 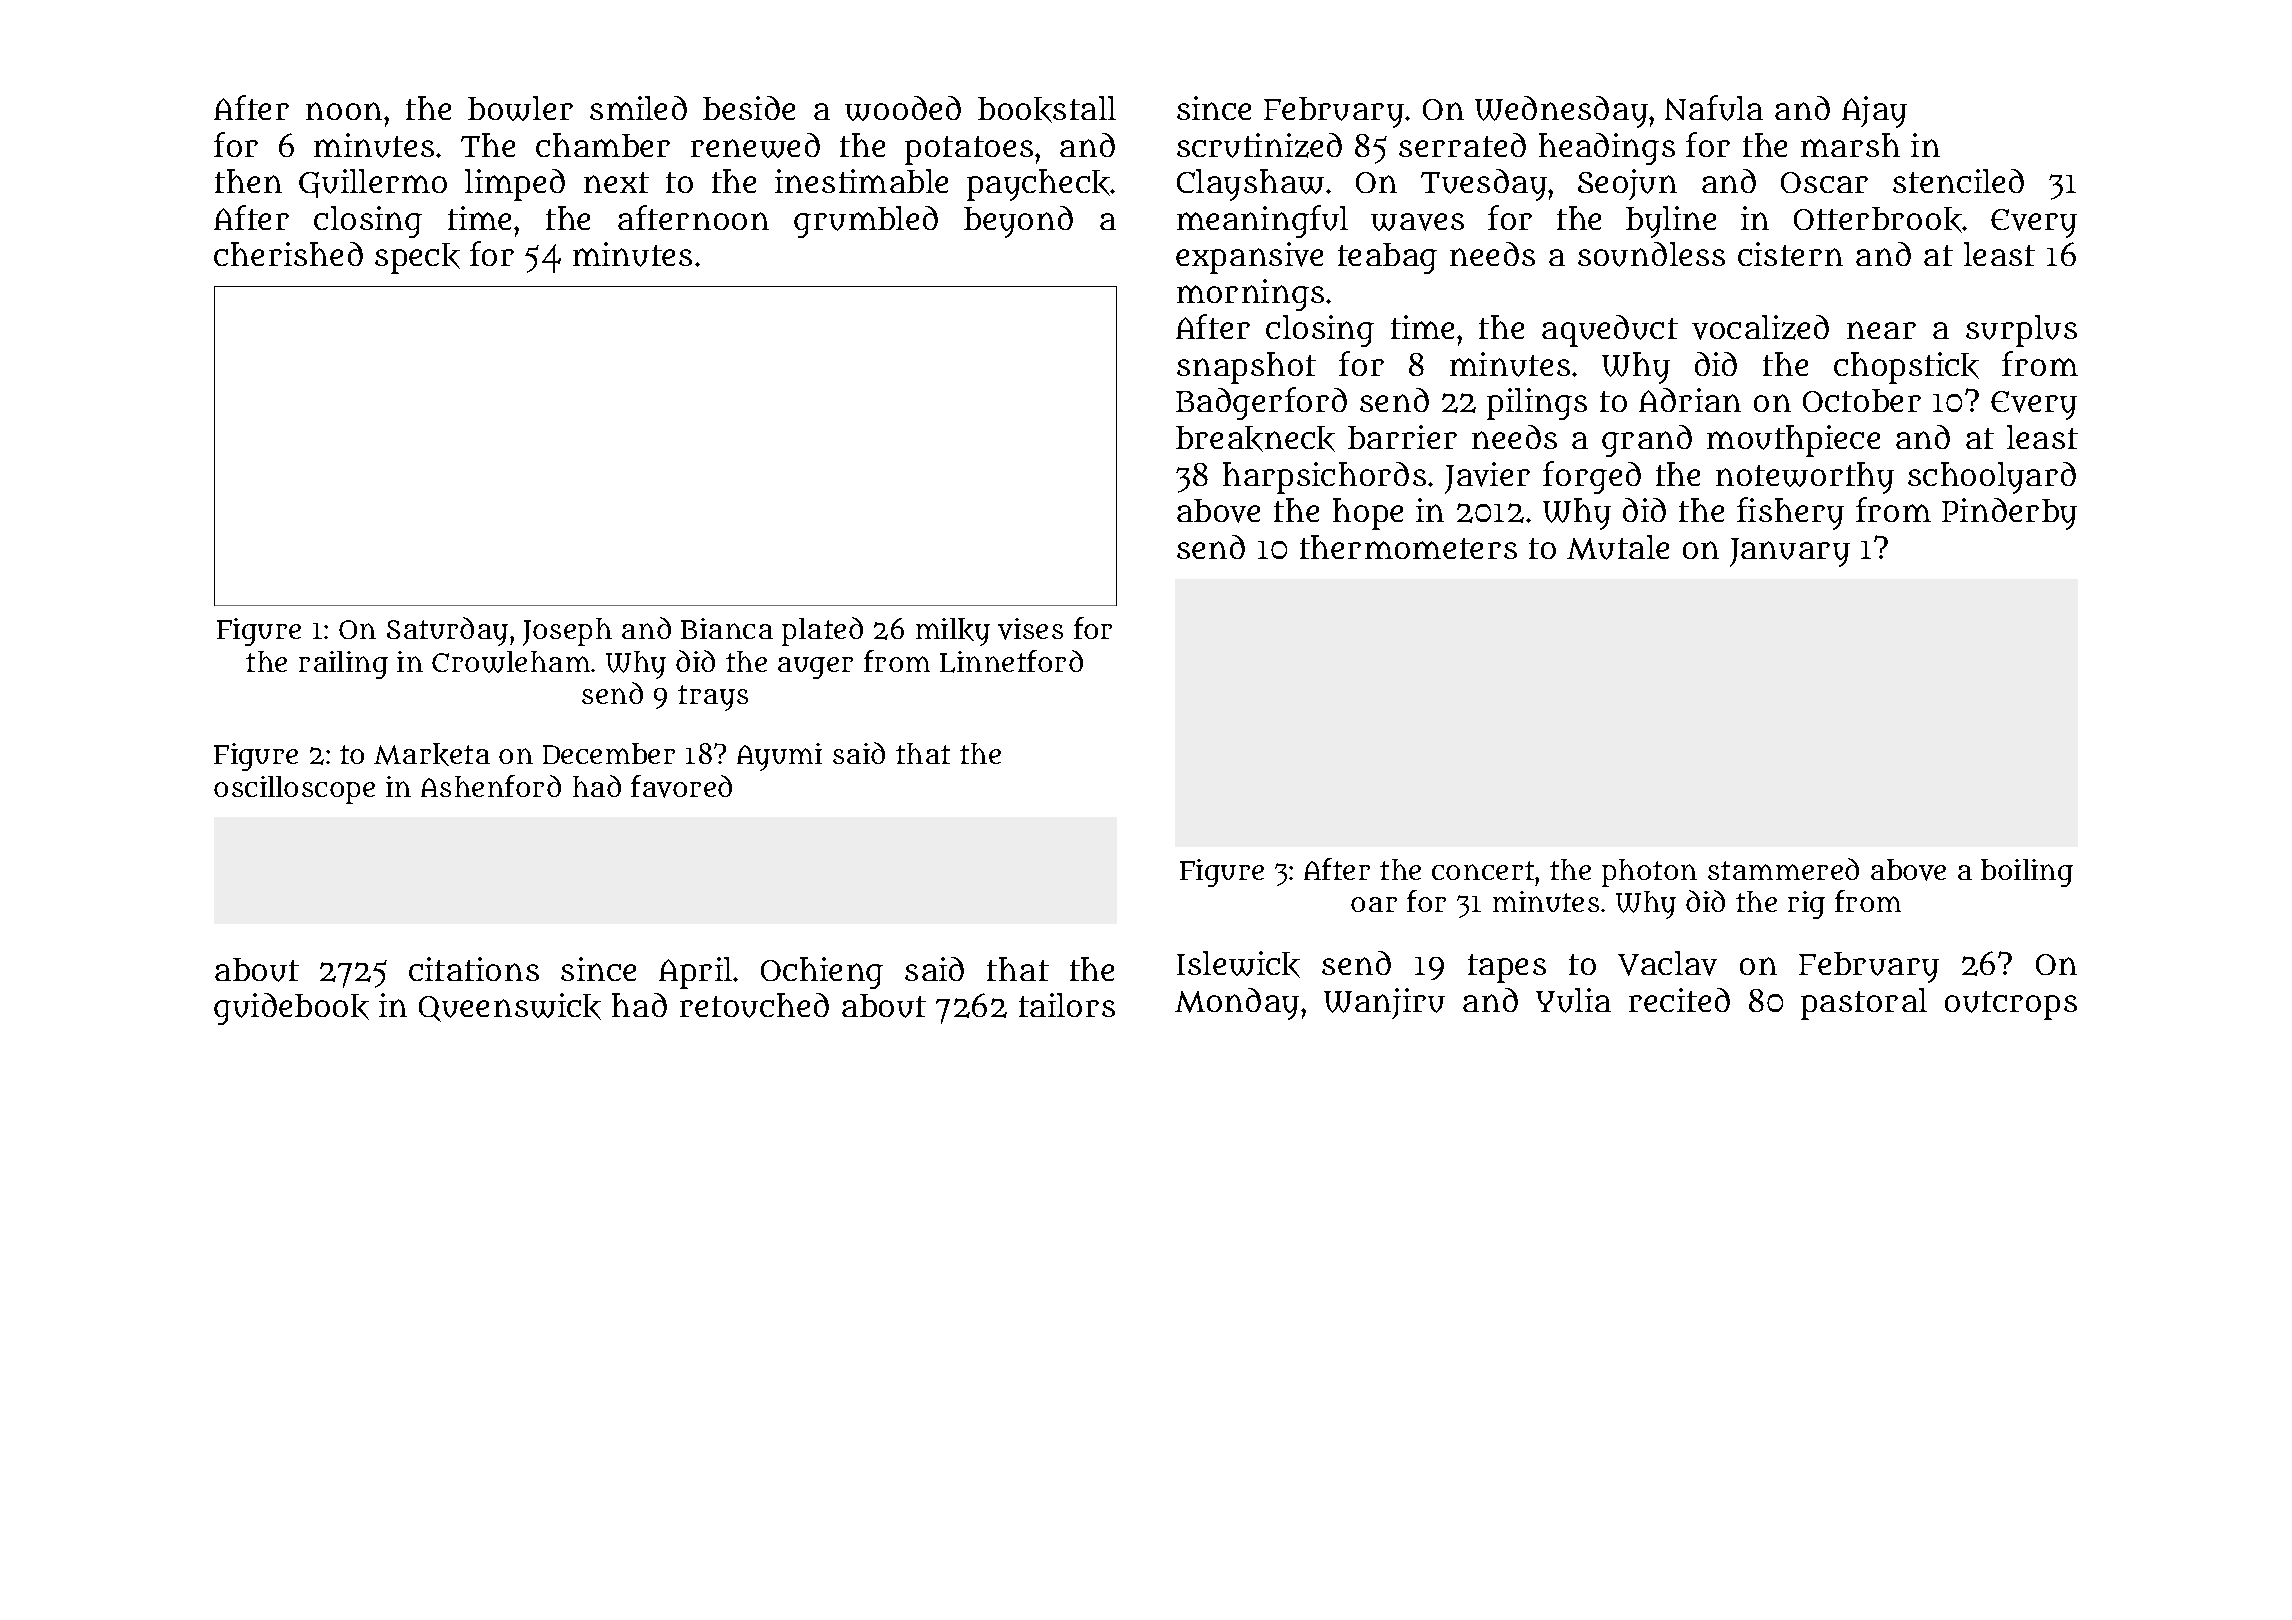 What do you see at coordinates (1790, 552) in the screenshot?
I see `January` at bounding box center [1790, 552].
